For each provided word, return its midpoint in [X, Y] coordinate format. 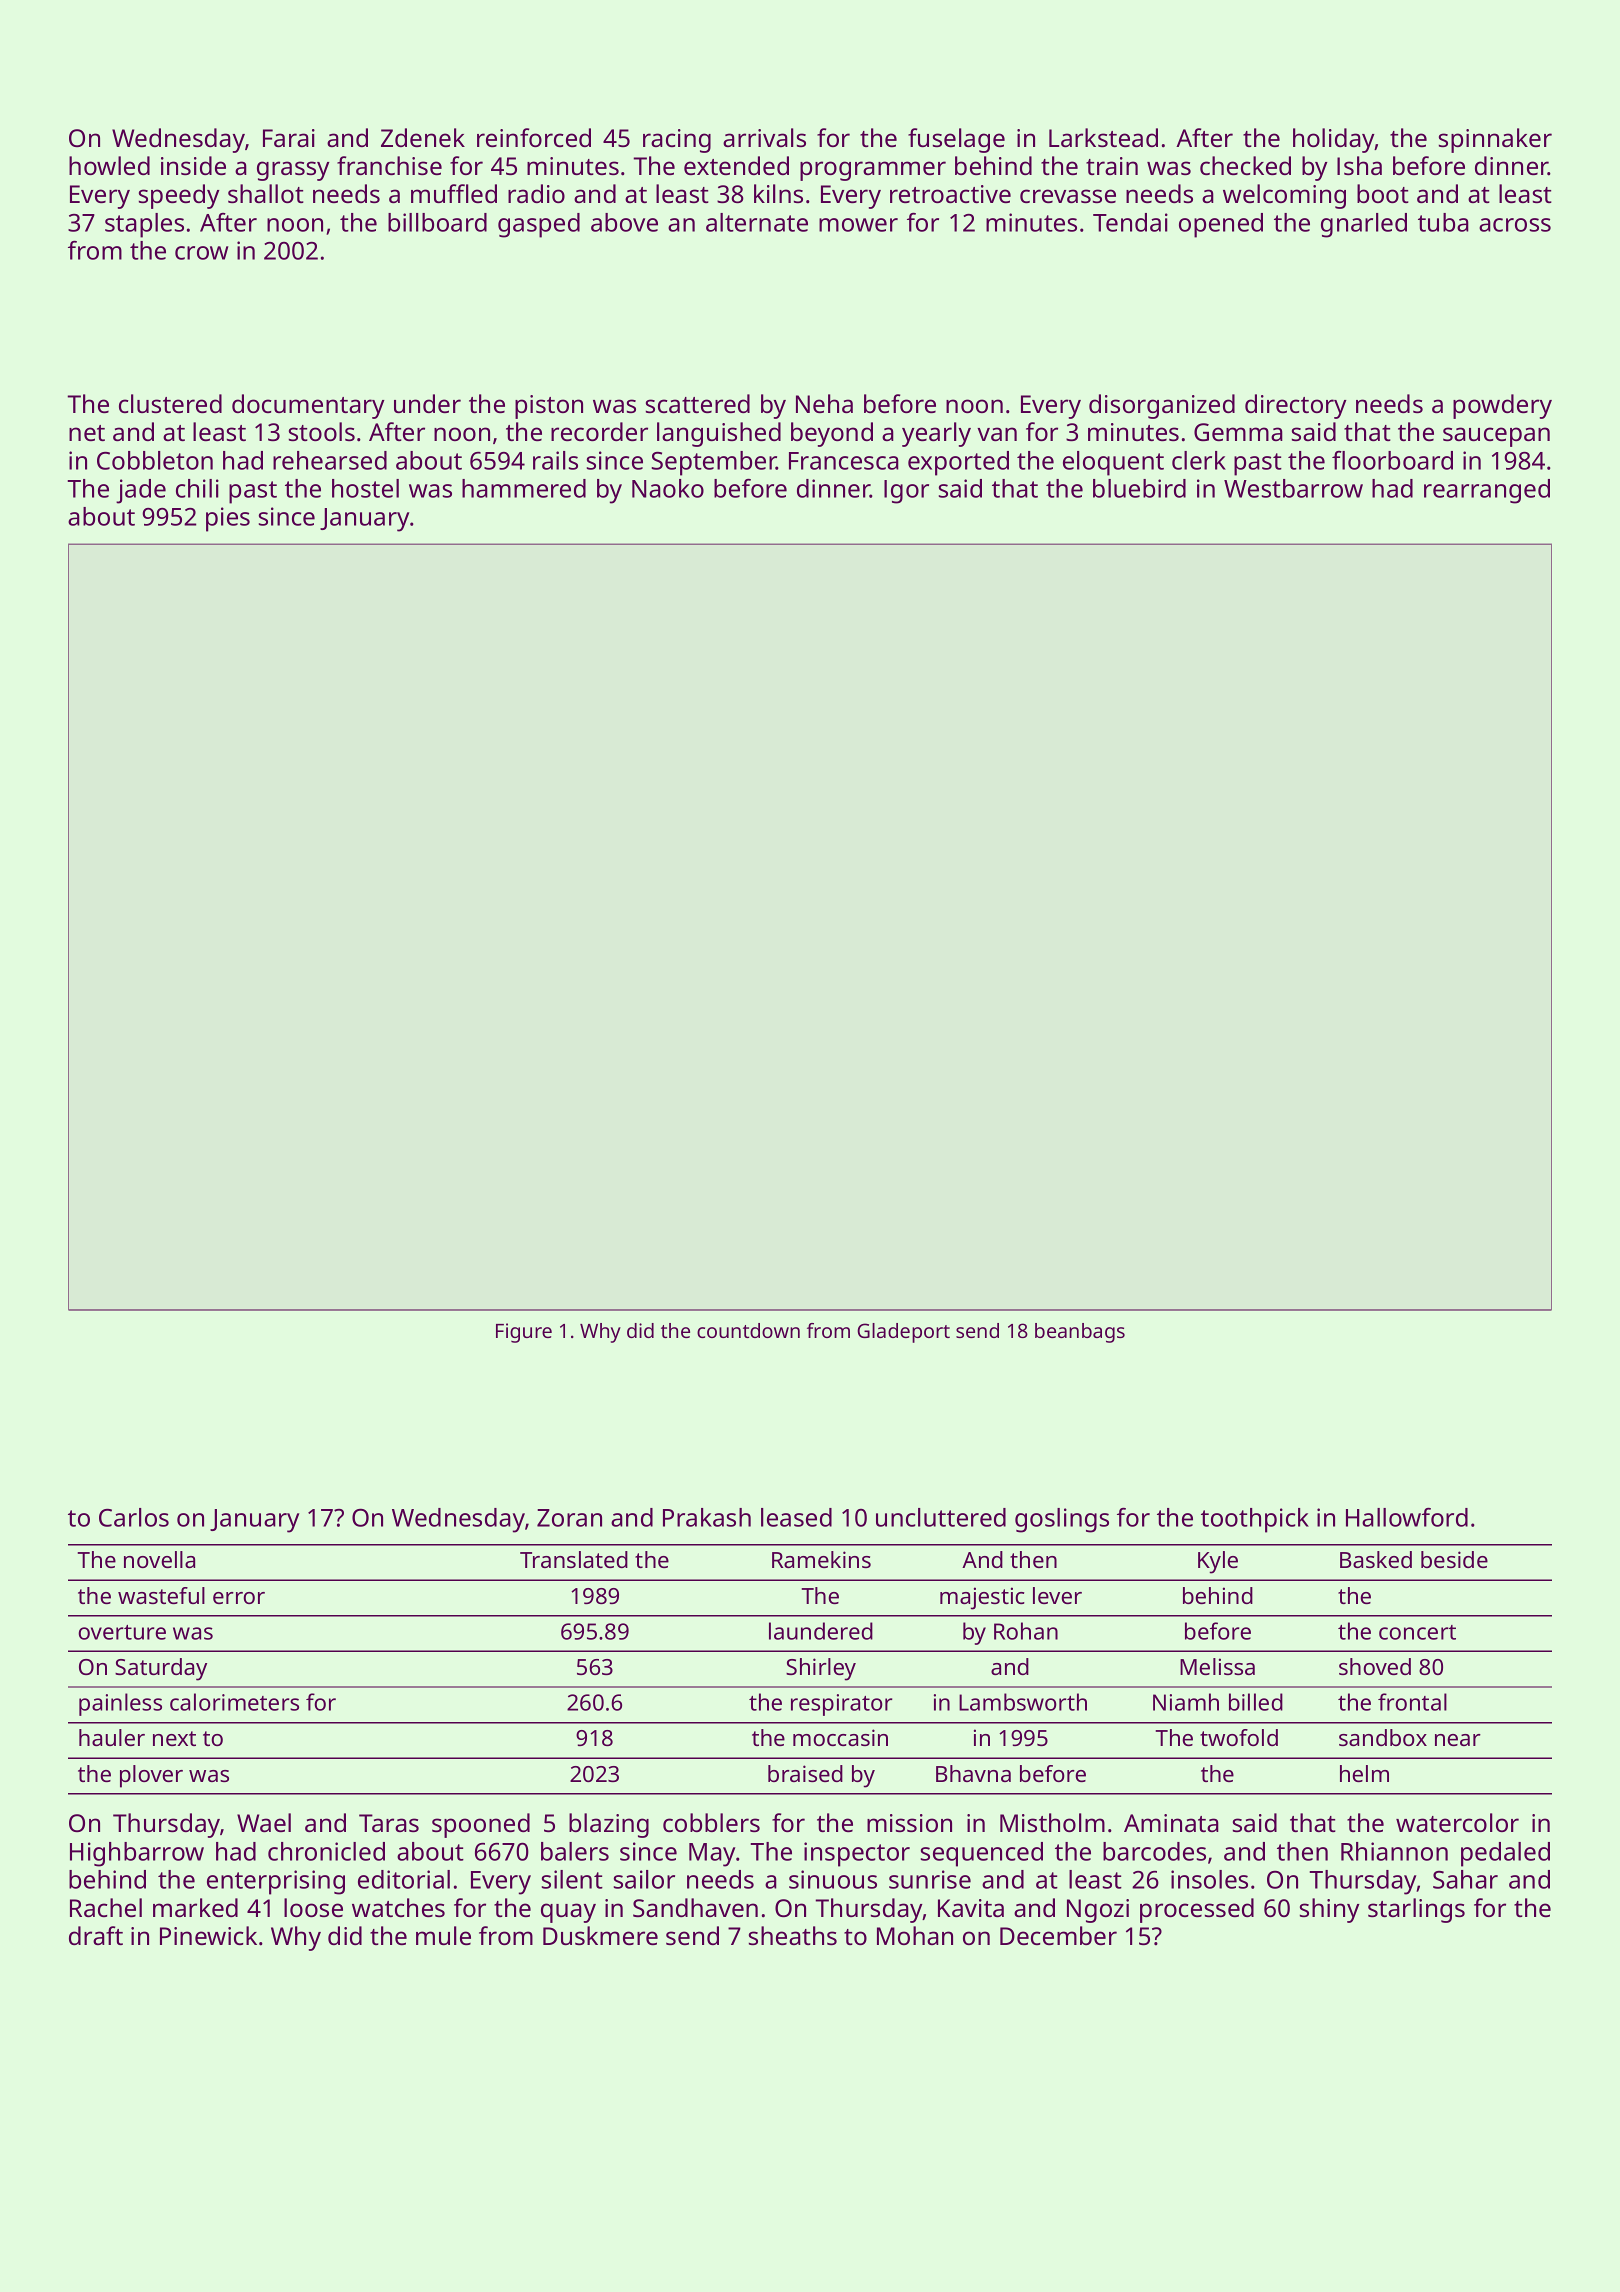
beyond [832, 434]
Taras [389, 1823]
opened [1221, 225]
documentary [308, 406]
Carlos [134, 1517]
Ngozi [1098, 1911]
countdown [748, 1330]
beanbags [1080, 1333]
